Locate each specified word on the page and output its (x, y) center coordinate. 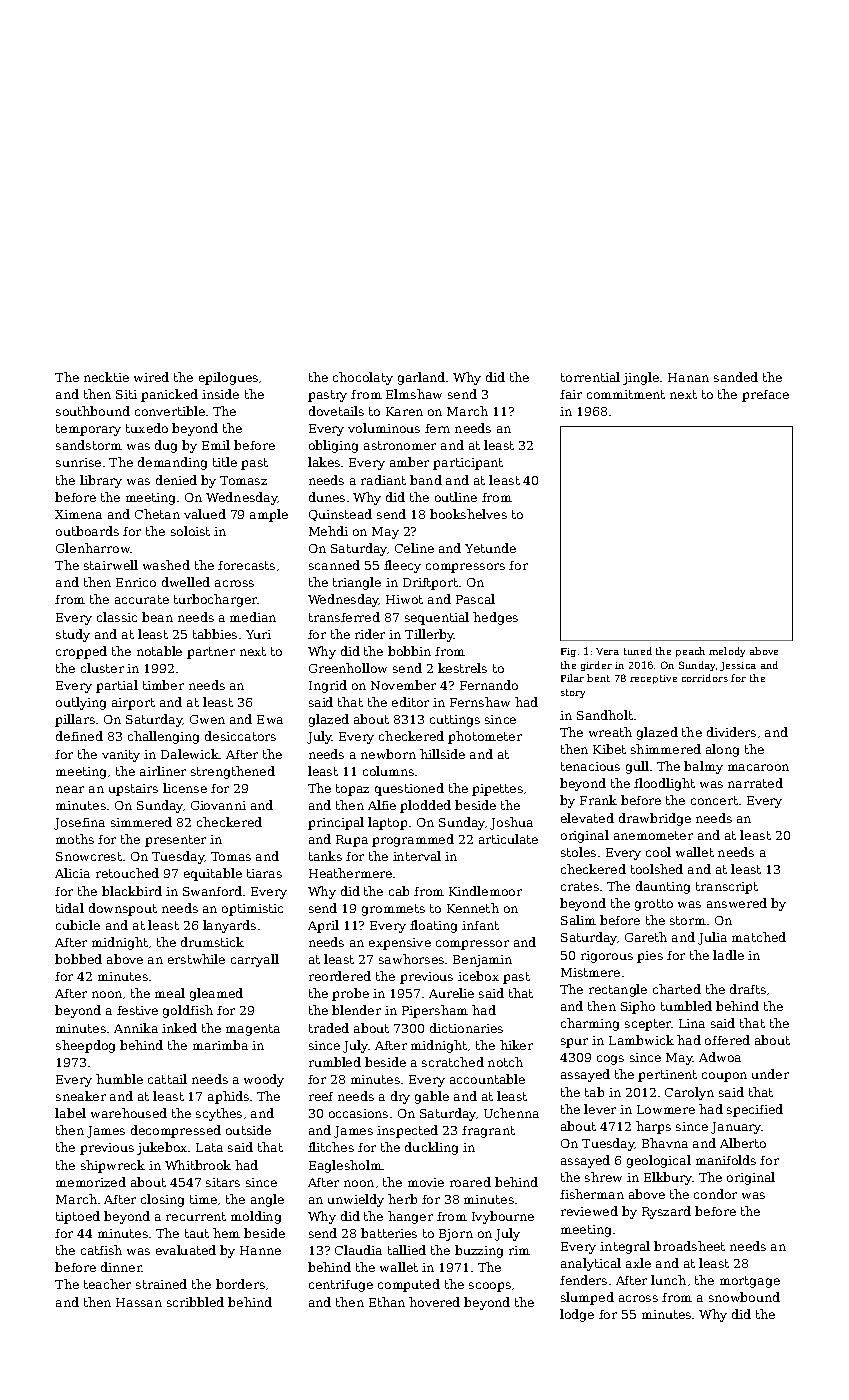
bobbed (78, 959)
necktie (106, 377)
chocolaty (363, 378)
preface (765, 396)
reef (321, 1096)
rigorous (607, 957)
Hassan (139, 1302)
